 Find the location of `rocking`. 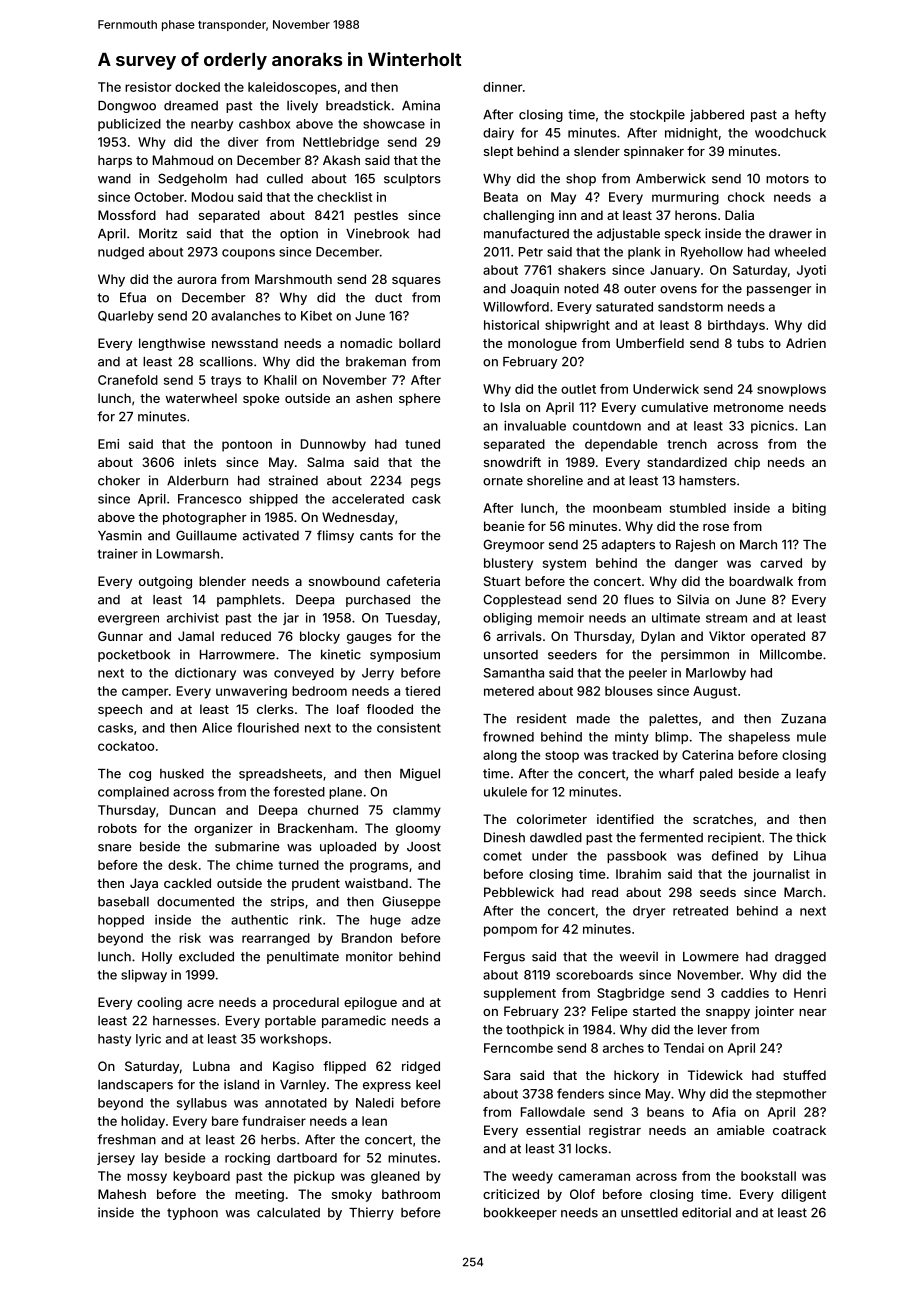

rocking is located at coordinates (247, 1158).
